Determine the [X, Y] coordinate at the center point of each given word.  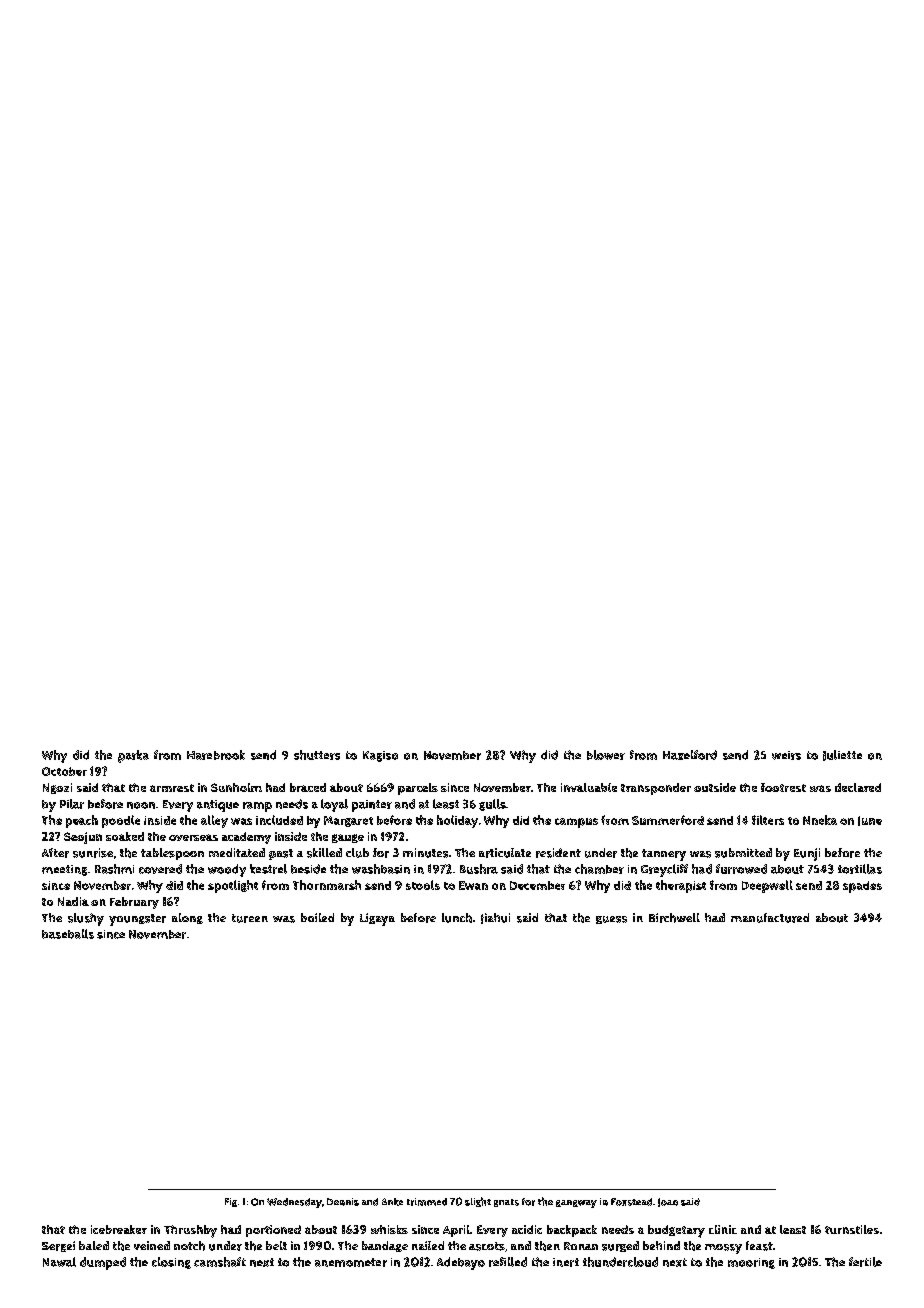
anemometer [351, 1262]
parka [133, 756]
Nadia [73, 901]
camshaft [220, 1262]
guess [611, 920]
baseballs [68, 934]
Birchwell [674, 918]
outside [715, 787]
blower [606, 755]
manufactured [770, 918]
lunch [457, 918]
